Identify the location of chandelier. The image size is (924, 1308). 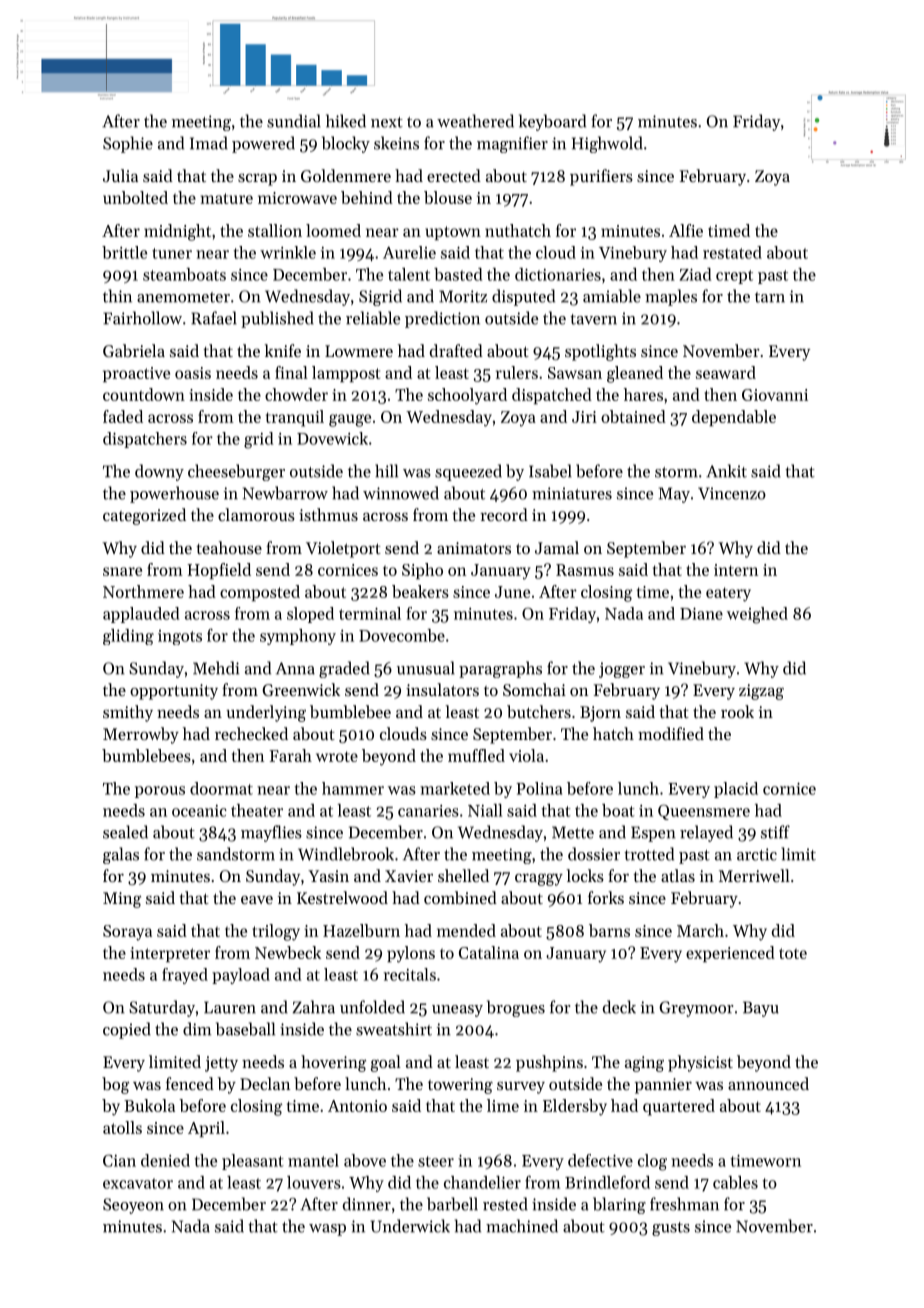
(482, 1182).
